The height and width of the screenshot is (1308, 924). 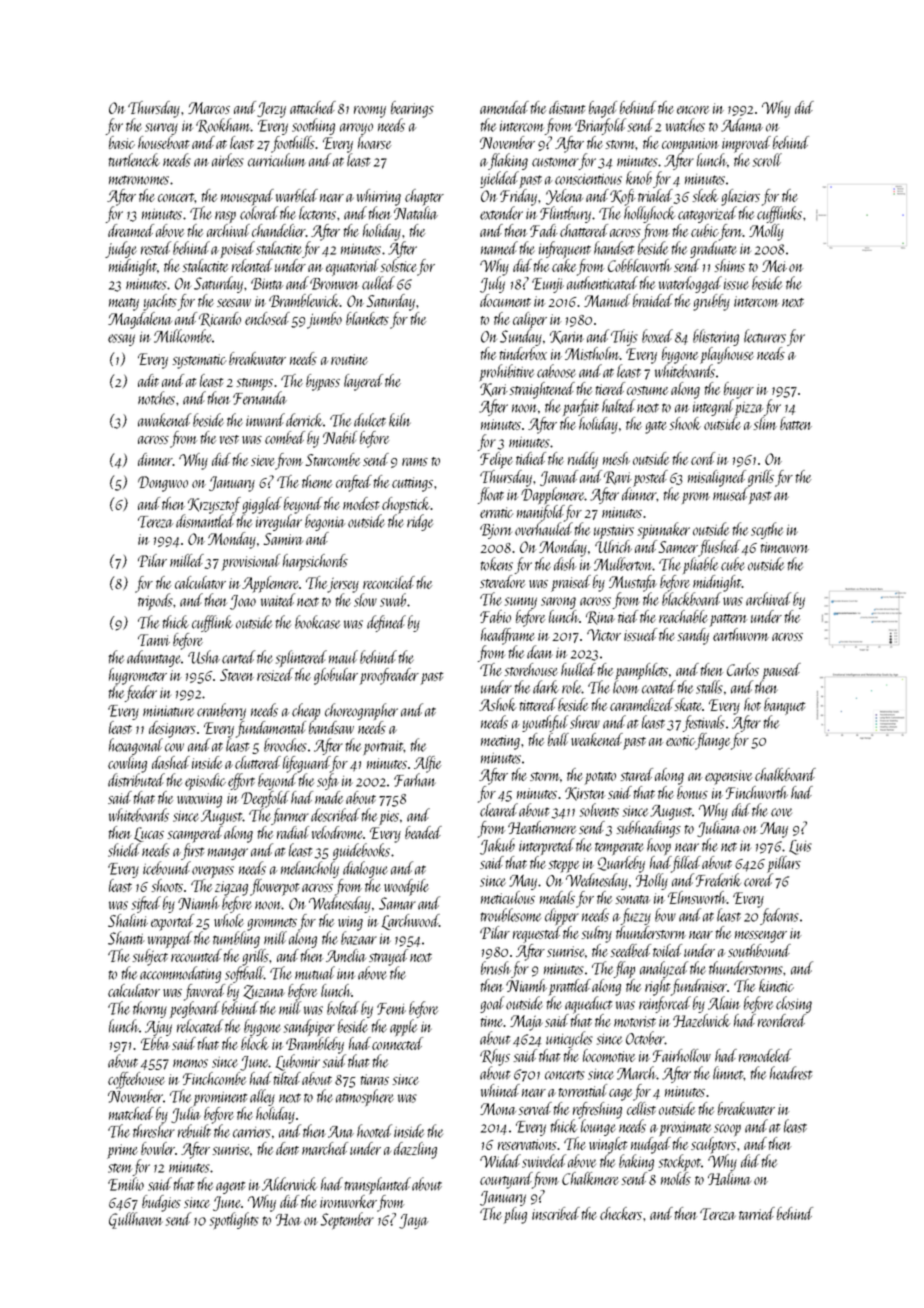 What do you see at coordinates (759, 950) in the screenshot?
I see `southbound` at bounding box center [759, 950].
